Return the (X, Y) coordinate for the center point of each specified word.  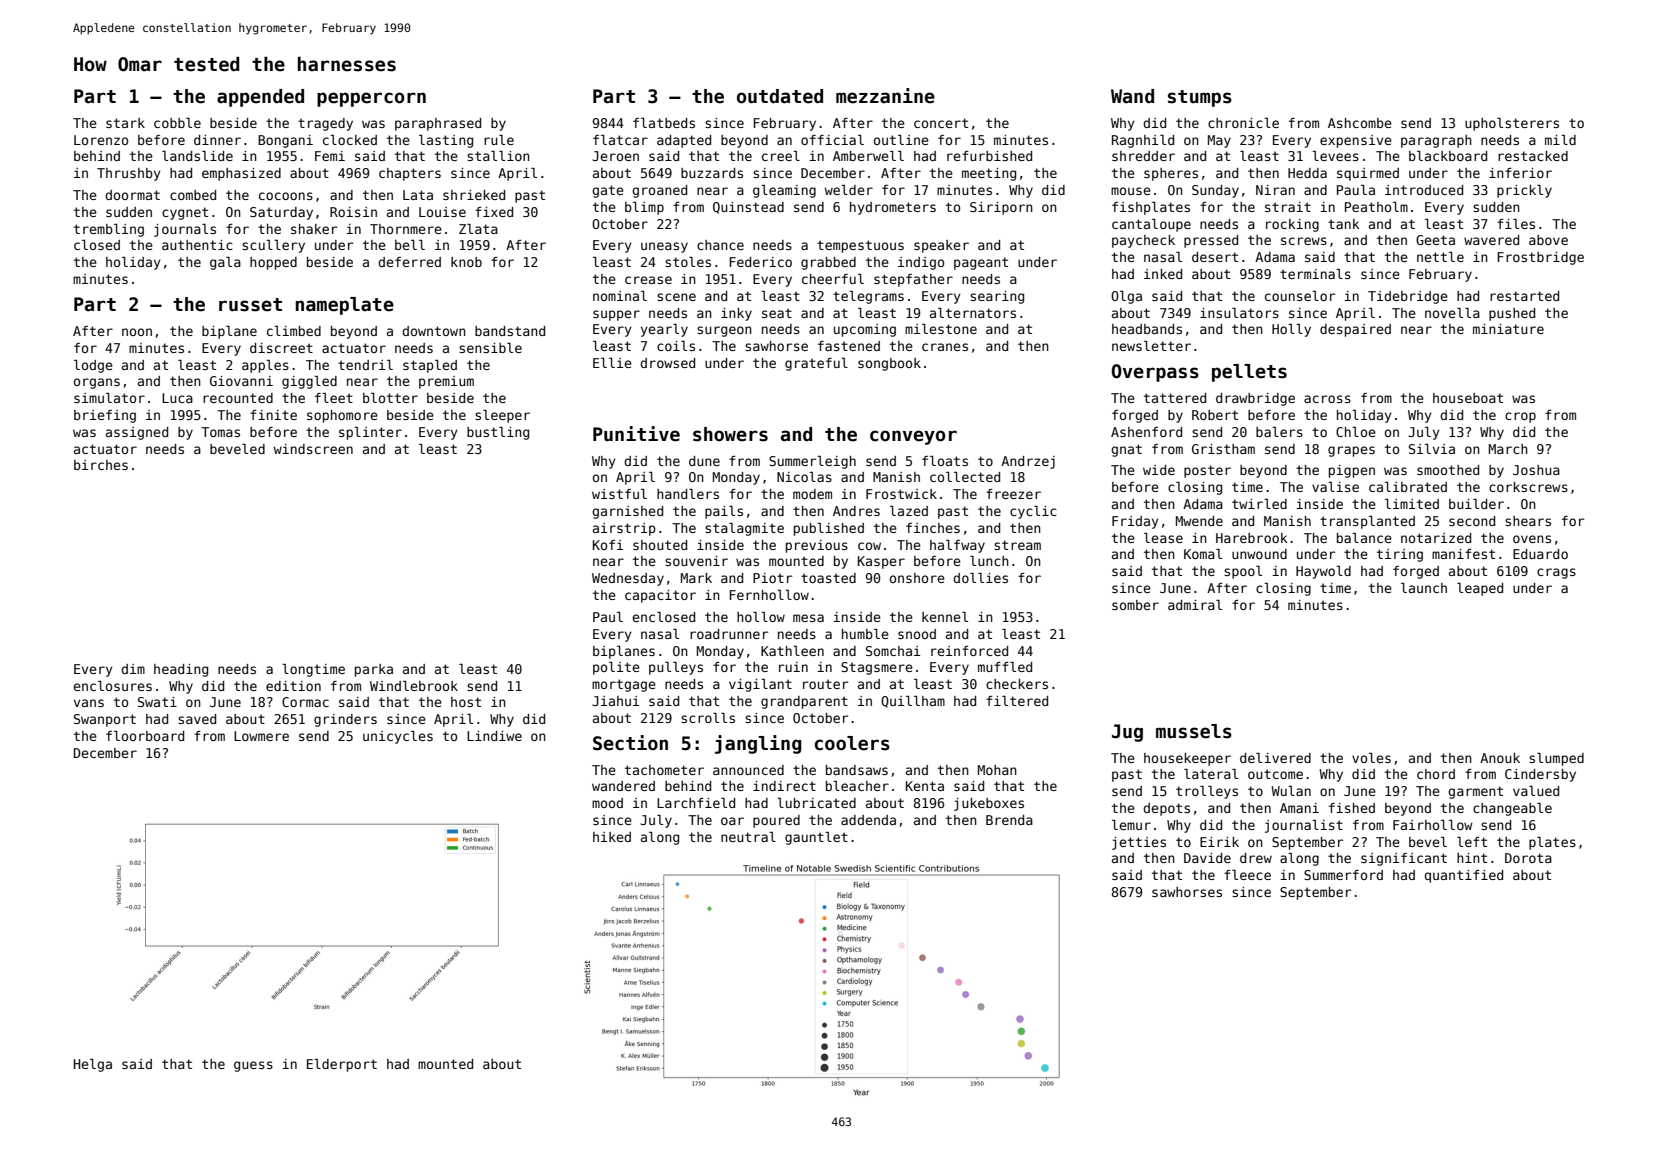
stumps (1200, 98)
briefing (105, 416)
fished (1352, 808)
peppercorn (371, 99)
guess (253, 1066)
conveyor (913, 437)
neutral (748, 837)
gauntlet (816, 838)
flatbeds (664, 123)
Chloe (1356, 432)
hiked (612, 837)
